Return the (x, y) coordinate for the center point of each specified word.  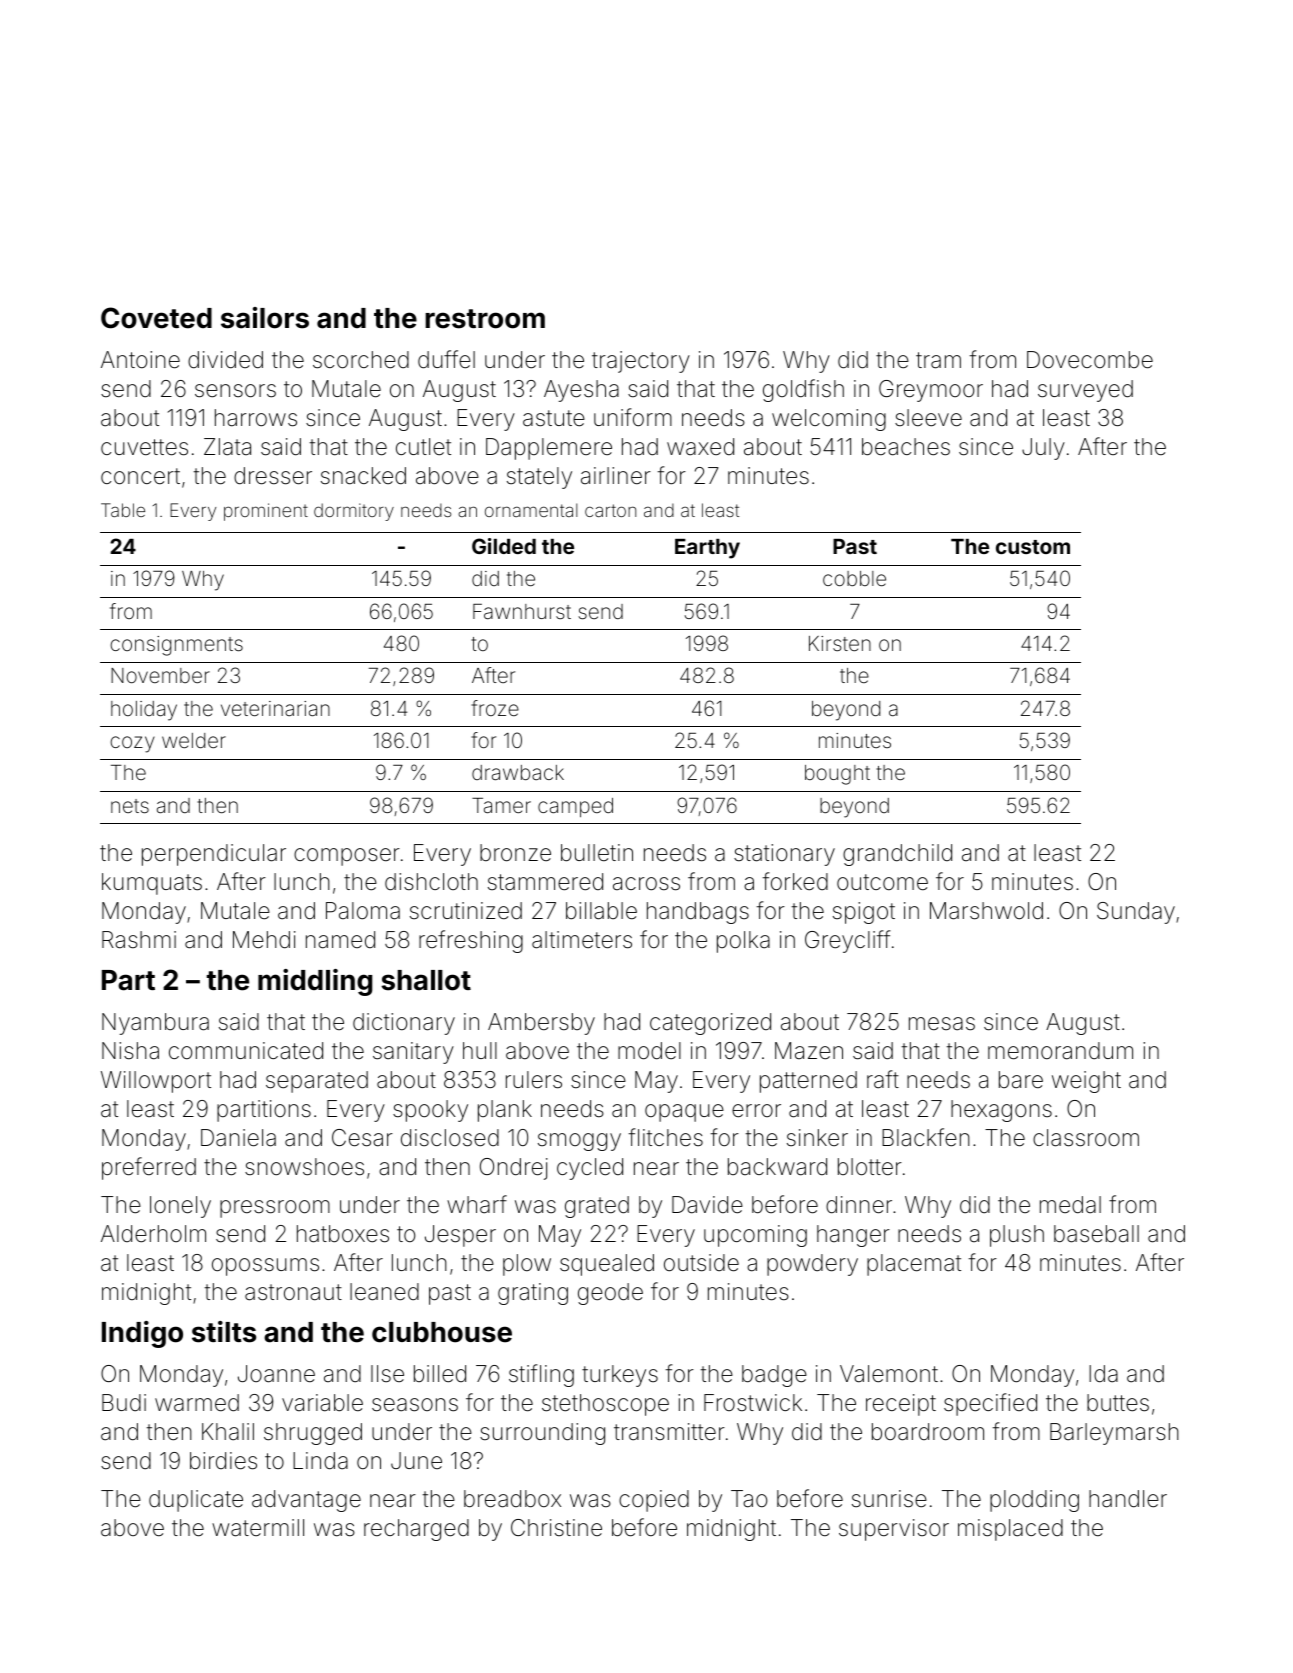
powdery (812, 1265)
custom (1033, 547)
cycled (590, 1169)
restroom (485, 319)
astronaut (293, 1292)
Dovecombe (1090, 360)
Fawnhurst (522, 611)
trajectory (641, 362)
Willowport (156, 1082)
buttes (1118, 1403)
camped (575, 807)
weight (1086, 1082)
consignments (176, 646)
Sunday (1136, 913)
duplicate (196, 1501)
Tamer (501, 805)
